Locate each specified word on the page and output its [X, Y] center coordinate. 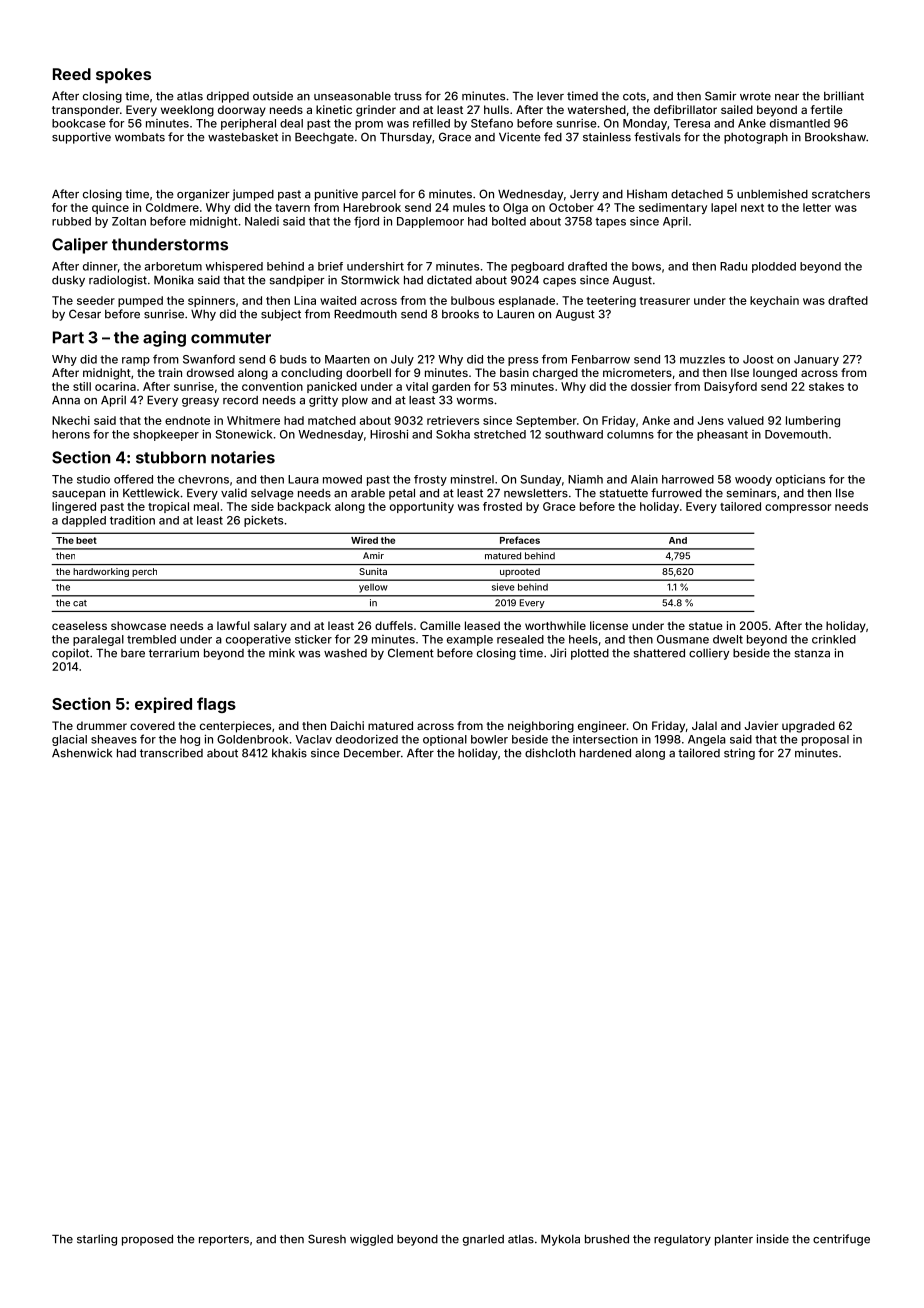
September [546, 421]
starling [97, 1240]
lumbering [813, 421]
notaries [243, 457]
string [739, 754]
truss [408, 96]
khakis [289, 753]
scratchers [841, 194]
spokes [123, 76]
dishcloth [550, 753]
